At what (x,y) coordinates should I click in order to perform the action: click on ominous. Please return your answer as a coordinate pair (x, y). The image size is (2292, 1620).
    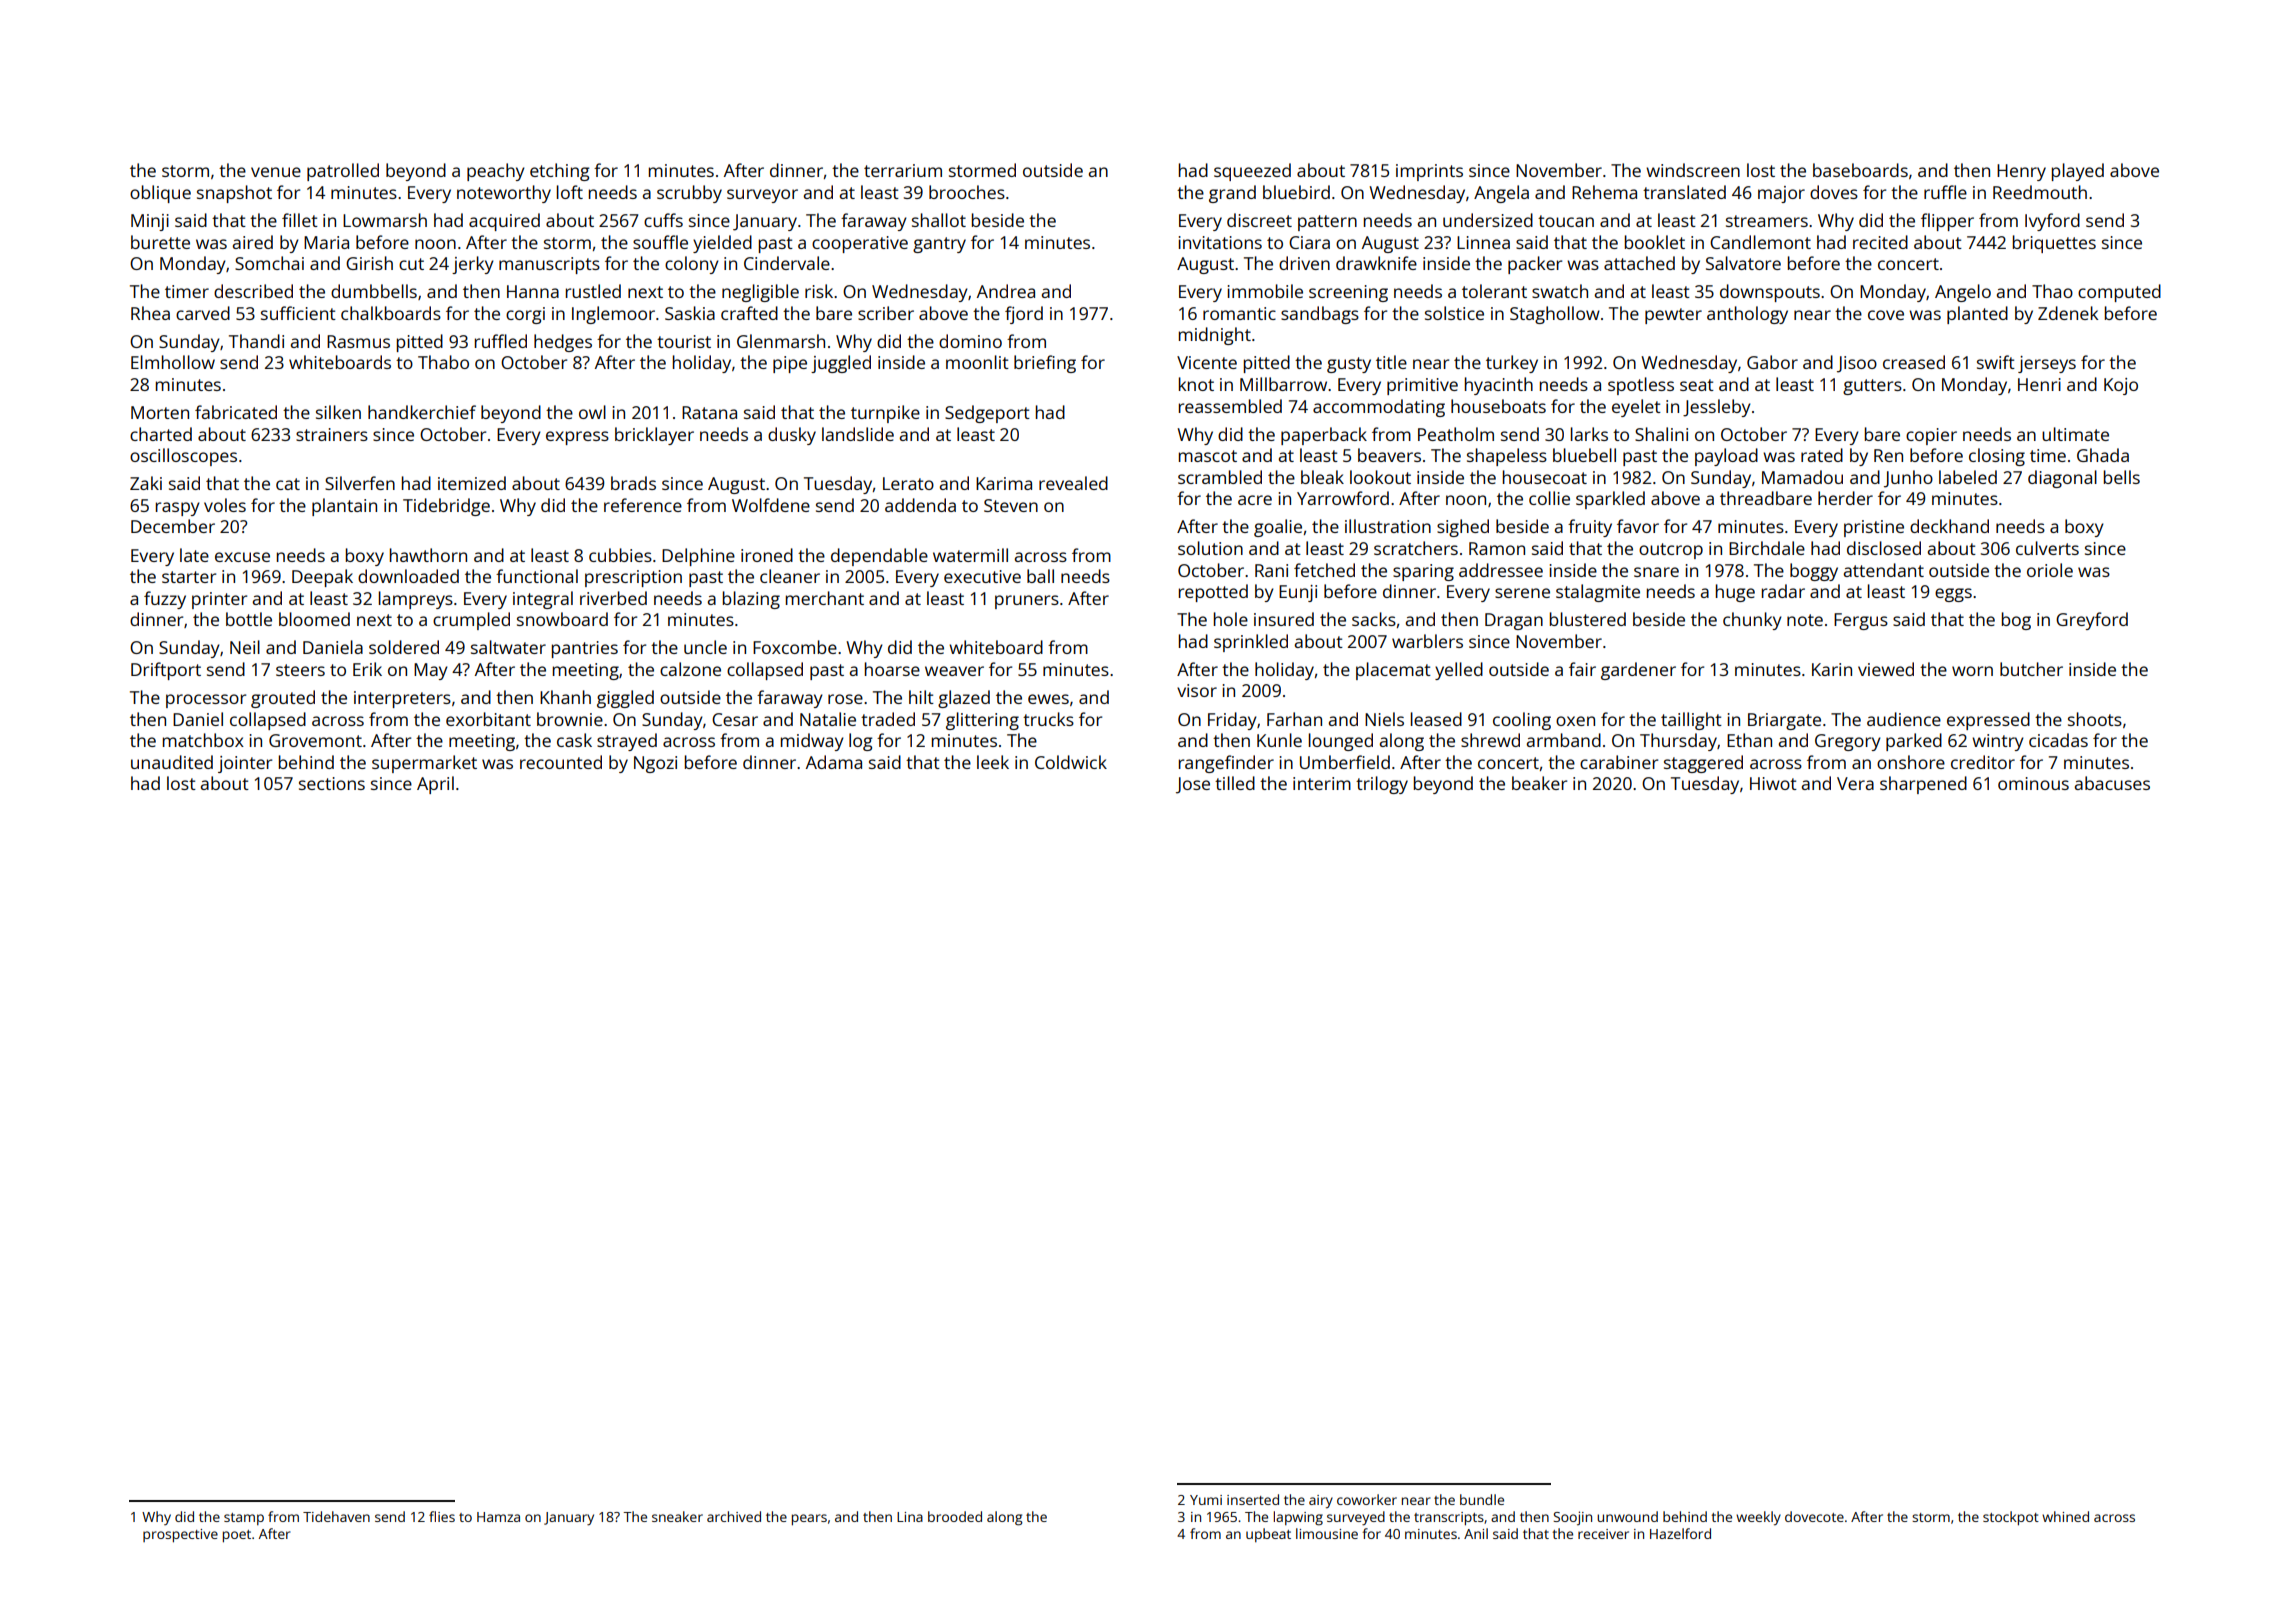
    Looking at the image, I should click on (2033, 783).
